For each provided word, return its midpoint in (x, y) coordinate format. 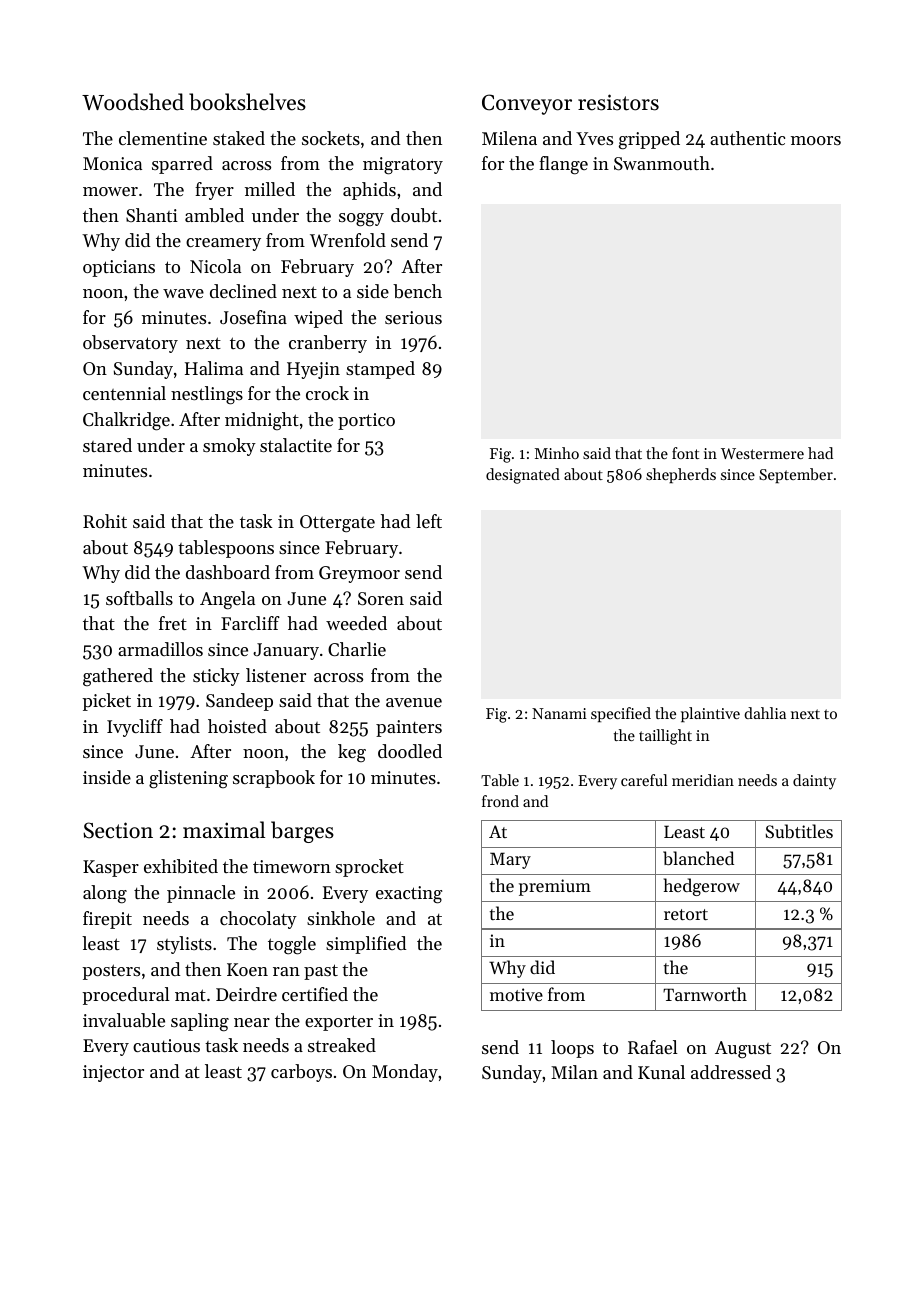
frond (500, 801)
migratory (403, 166)
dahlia (765, 713)
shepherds (681, 475)
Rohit (105, 521)
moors (816, 140)
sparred (182, 165)
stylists (184, 945)
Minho (557, 453)
